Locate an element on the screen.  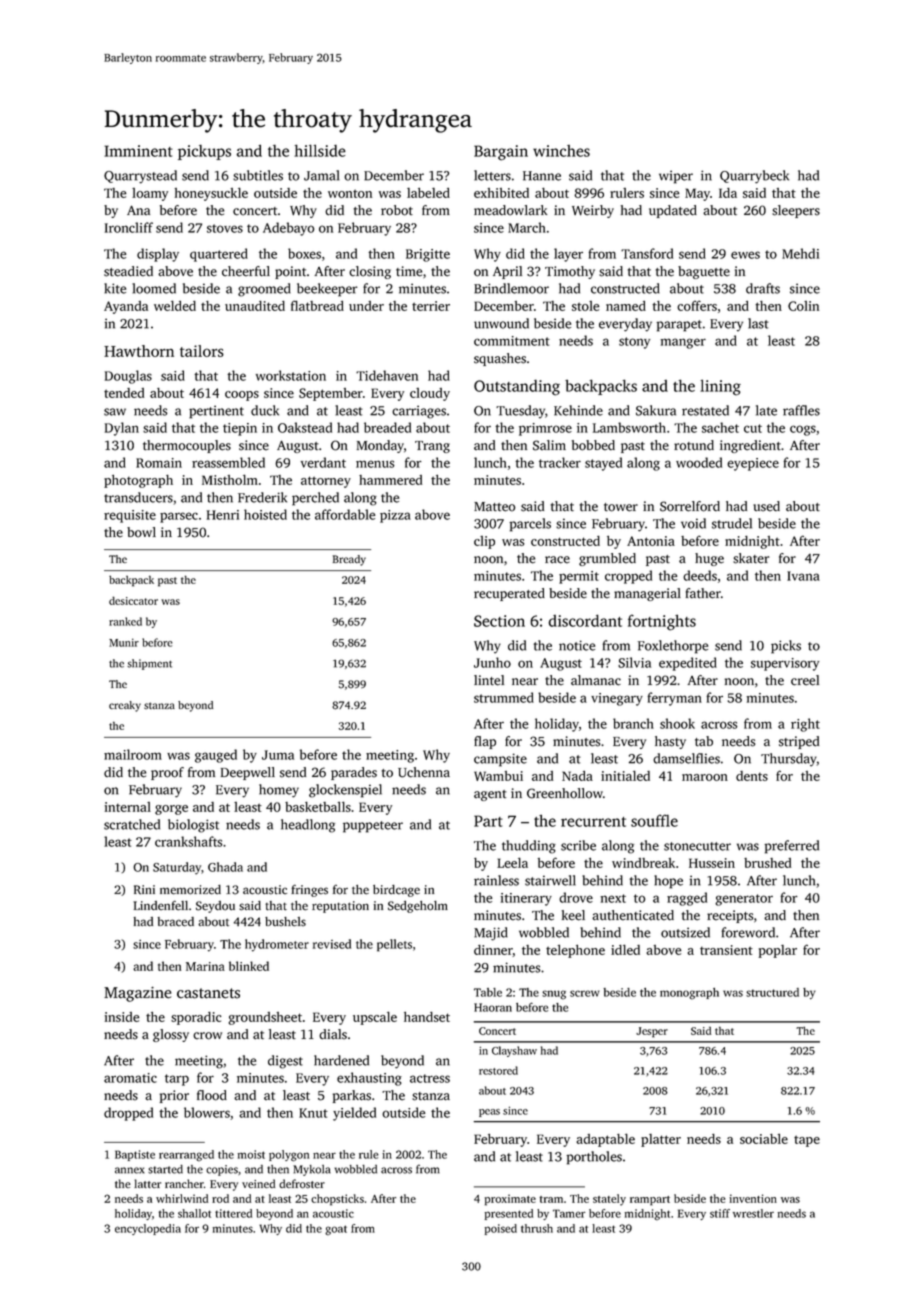
Jesper is located at coordinates (652, 1032).
